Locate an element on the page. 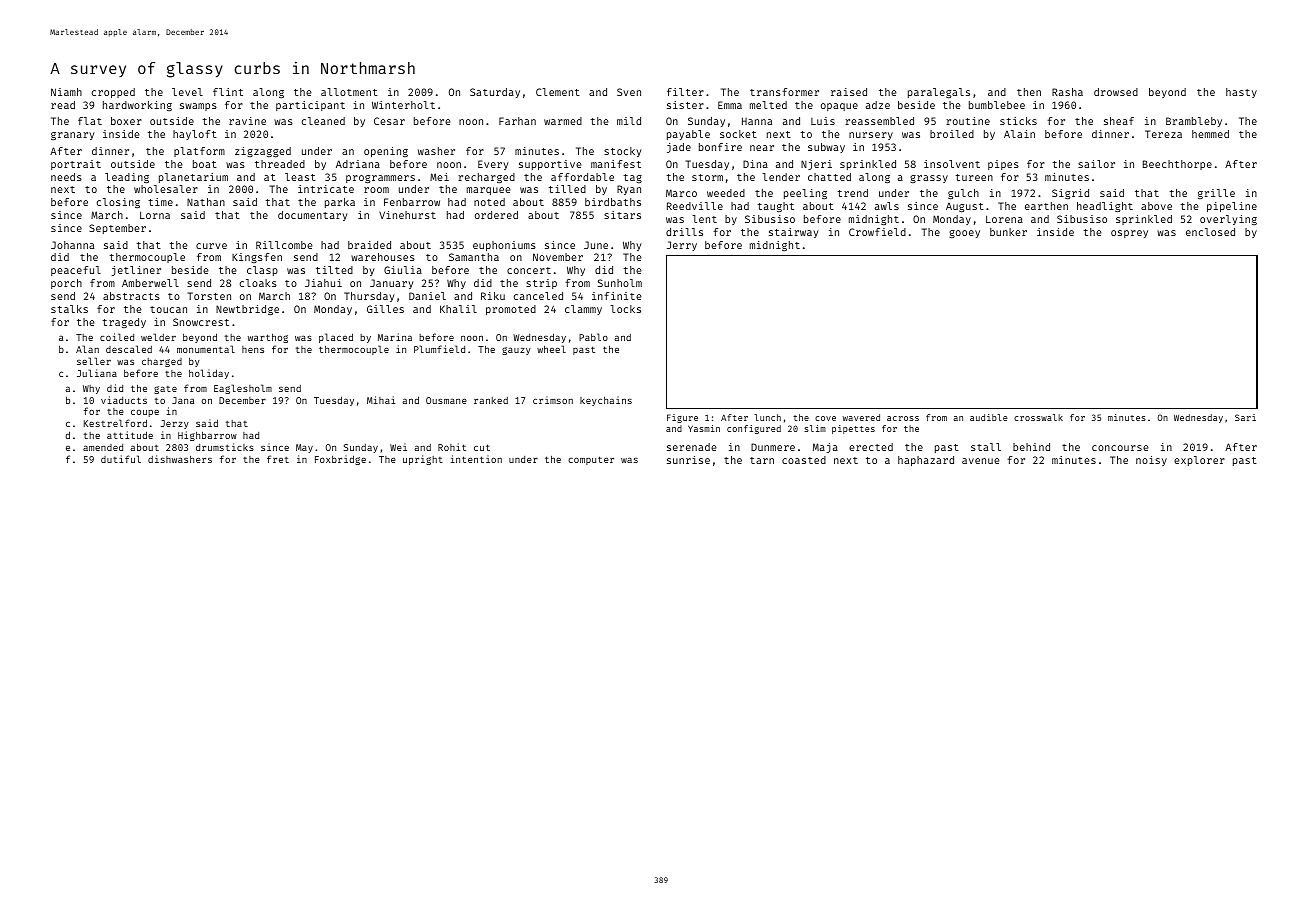 The height and width of the document is (924, 1308). Pablo is located at coordinates (593, 337).
